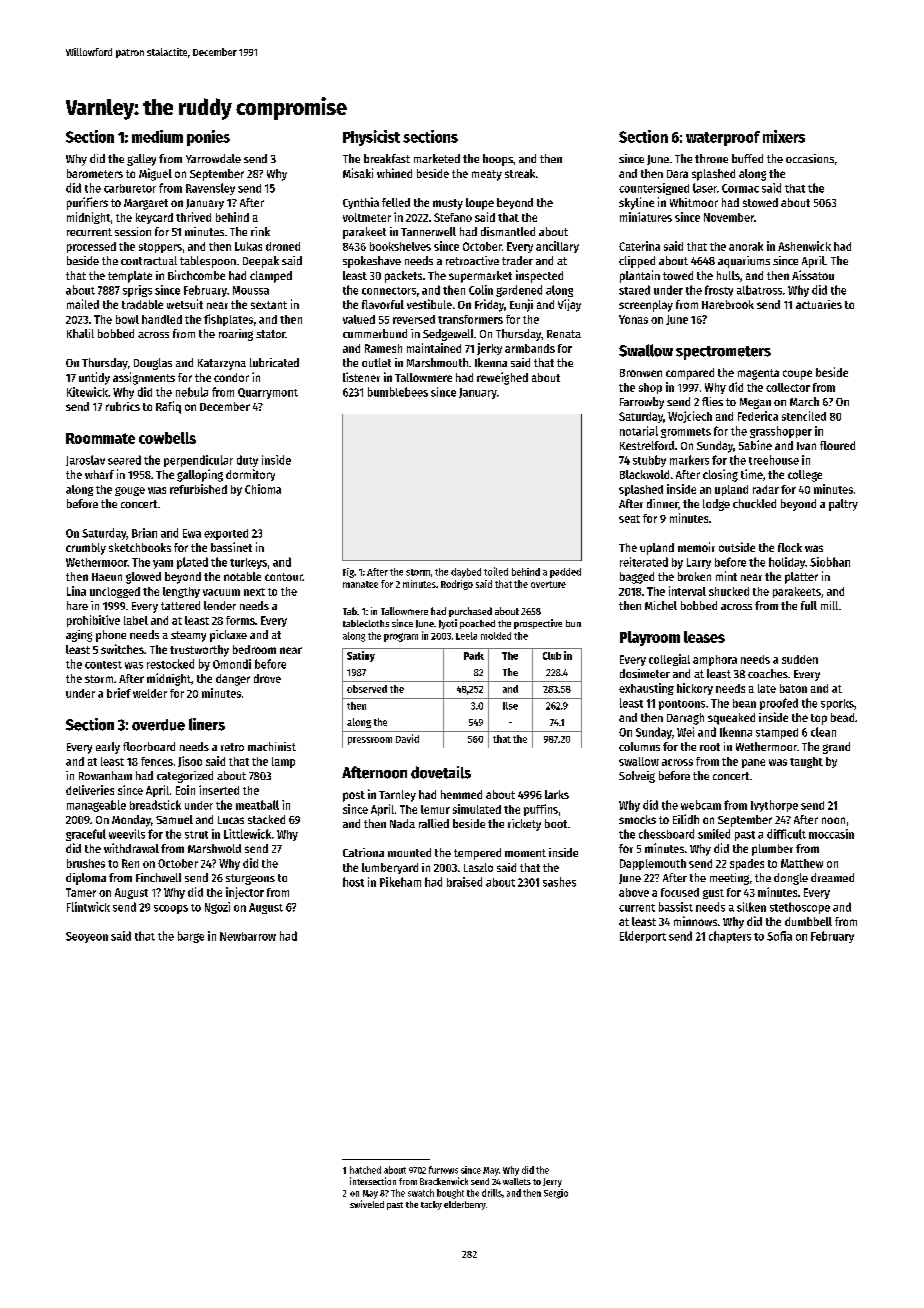 This page has width=924, height=1308. Describe the element at coordinates (367, 1204) in the page. I see `swiveled` at that location.
